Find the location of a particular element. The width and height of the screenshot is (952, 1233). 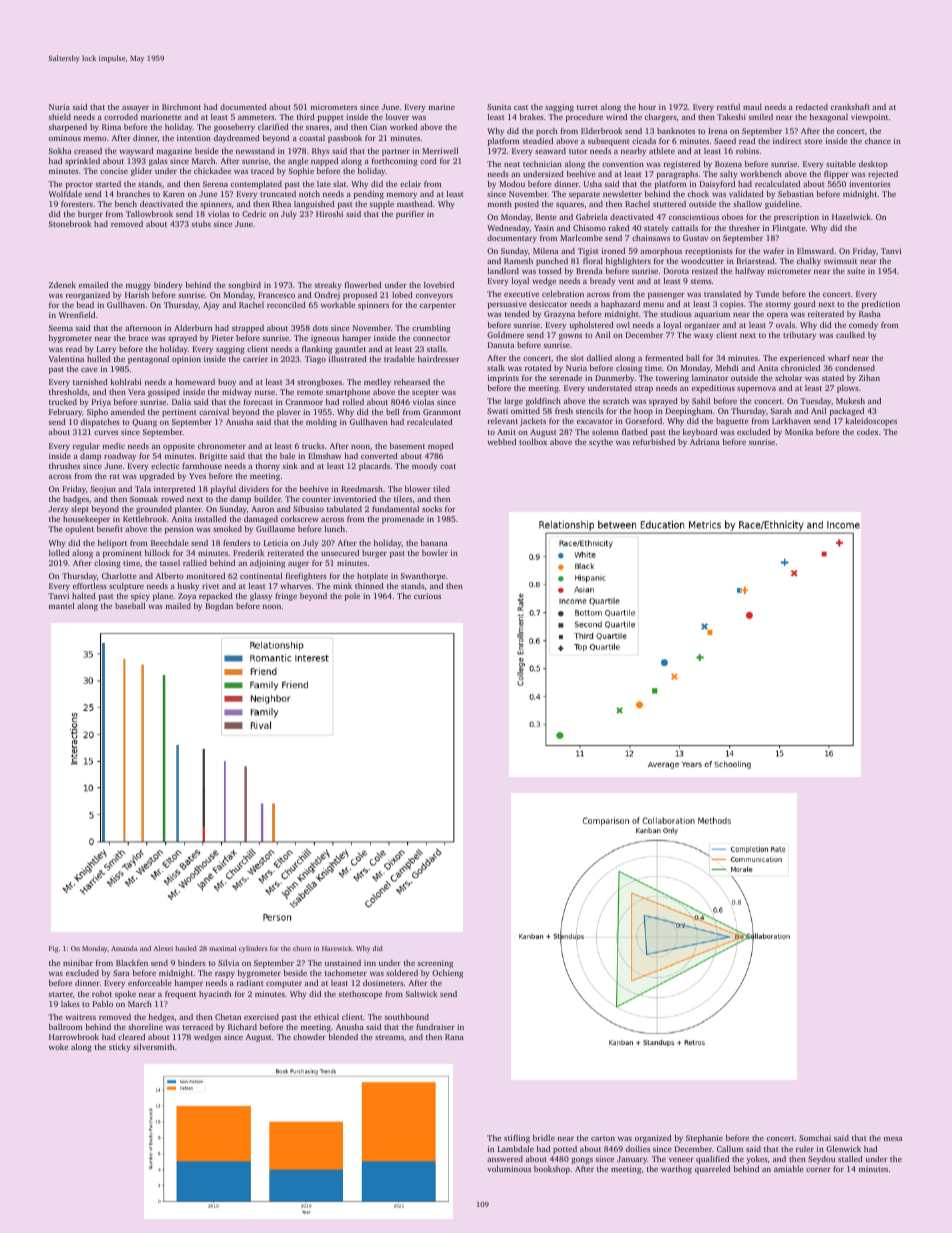

halfway is located at coordinates (749, 272).
